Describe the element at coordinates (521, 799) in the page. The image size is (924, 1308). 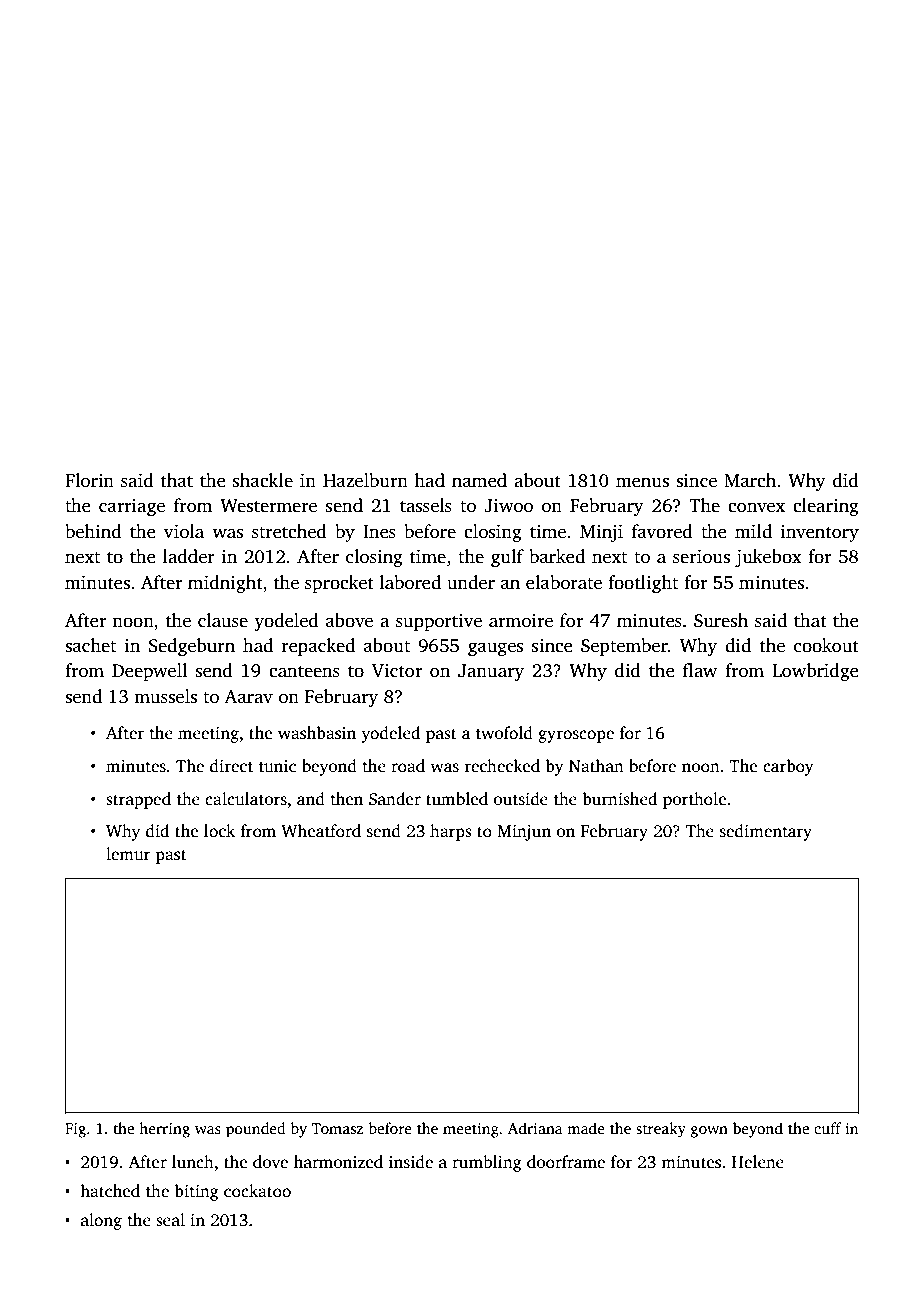
I see `outside` at that location.
